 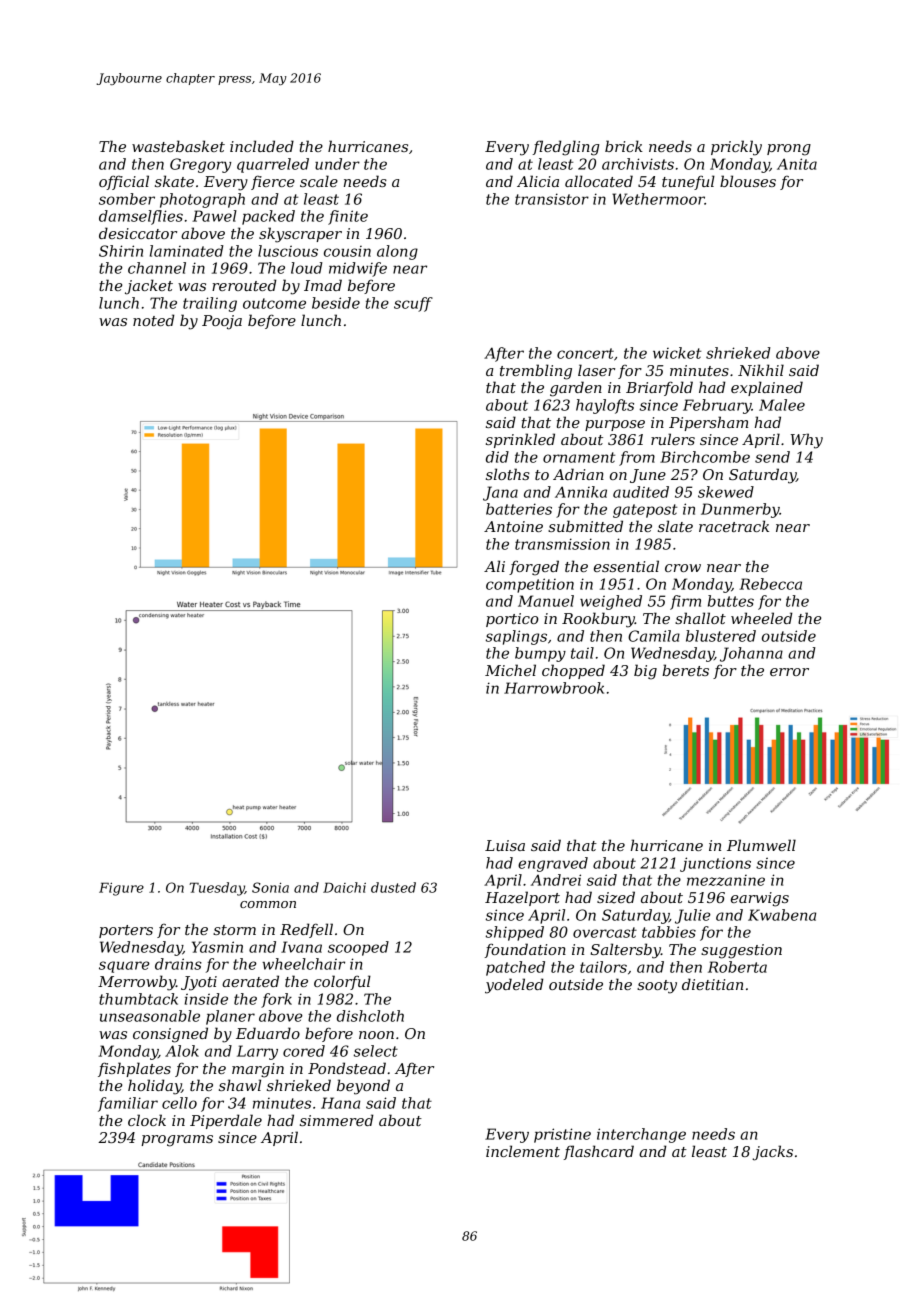 I want to click on yodeled, so click(x=514, y=986).
